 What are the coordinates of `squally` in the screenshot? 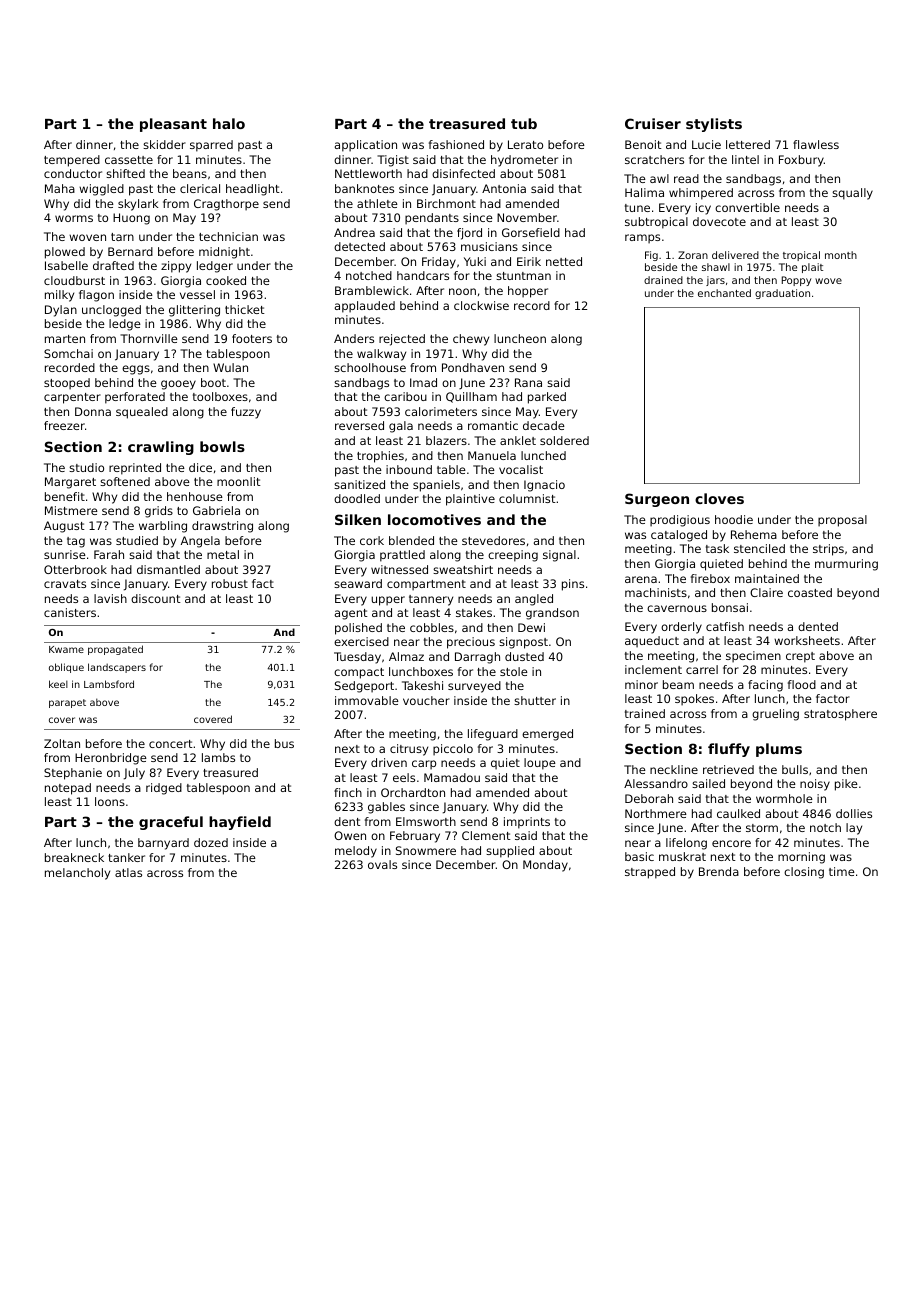 It's located at (852, 194).
